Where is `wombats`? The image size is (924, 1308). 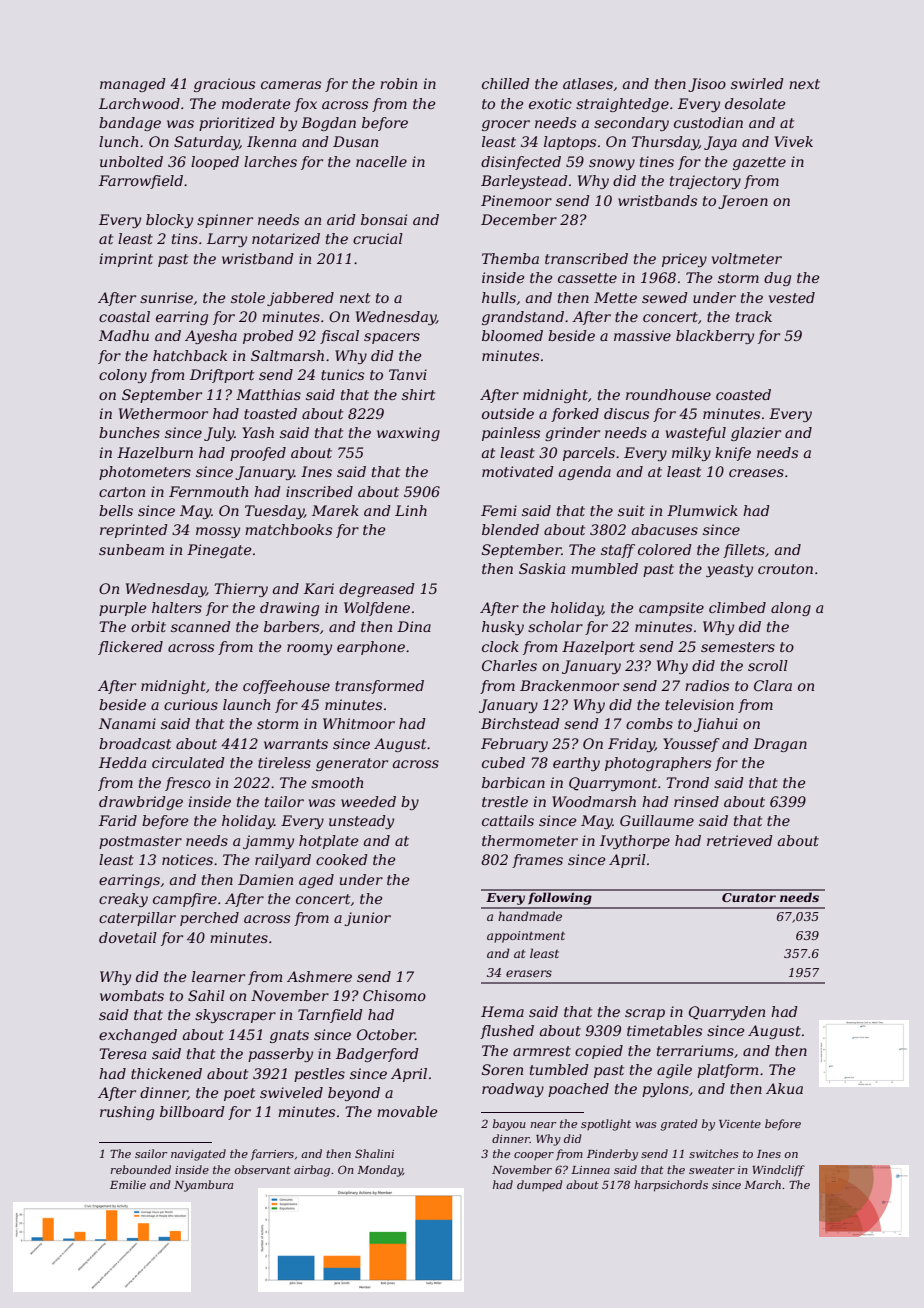 wombats is located at coordinates (132, 995).
